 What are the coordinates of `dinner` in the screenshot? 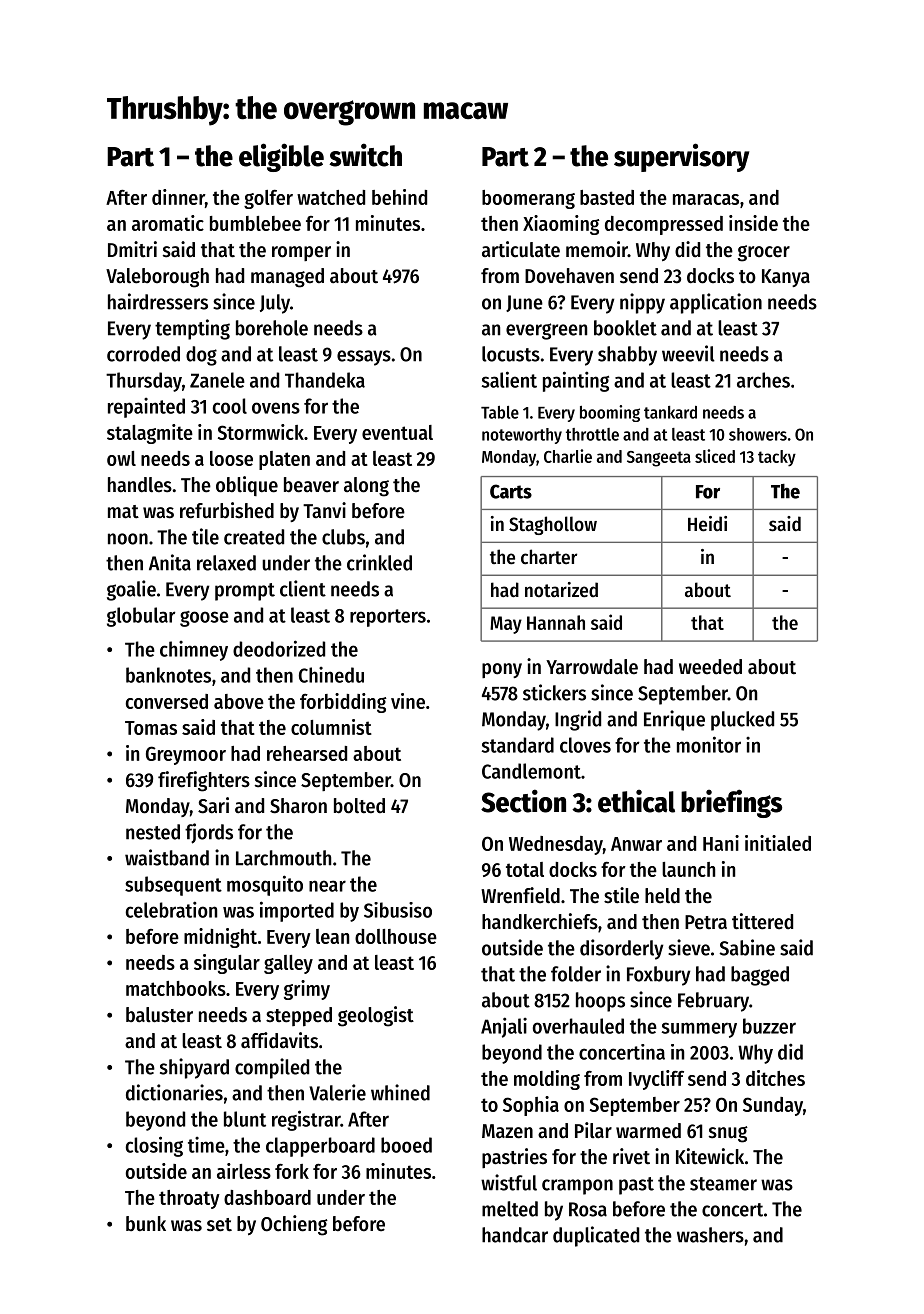 It's located at (178, 197).
